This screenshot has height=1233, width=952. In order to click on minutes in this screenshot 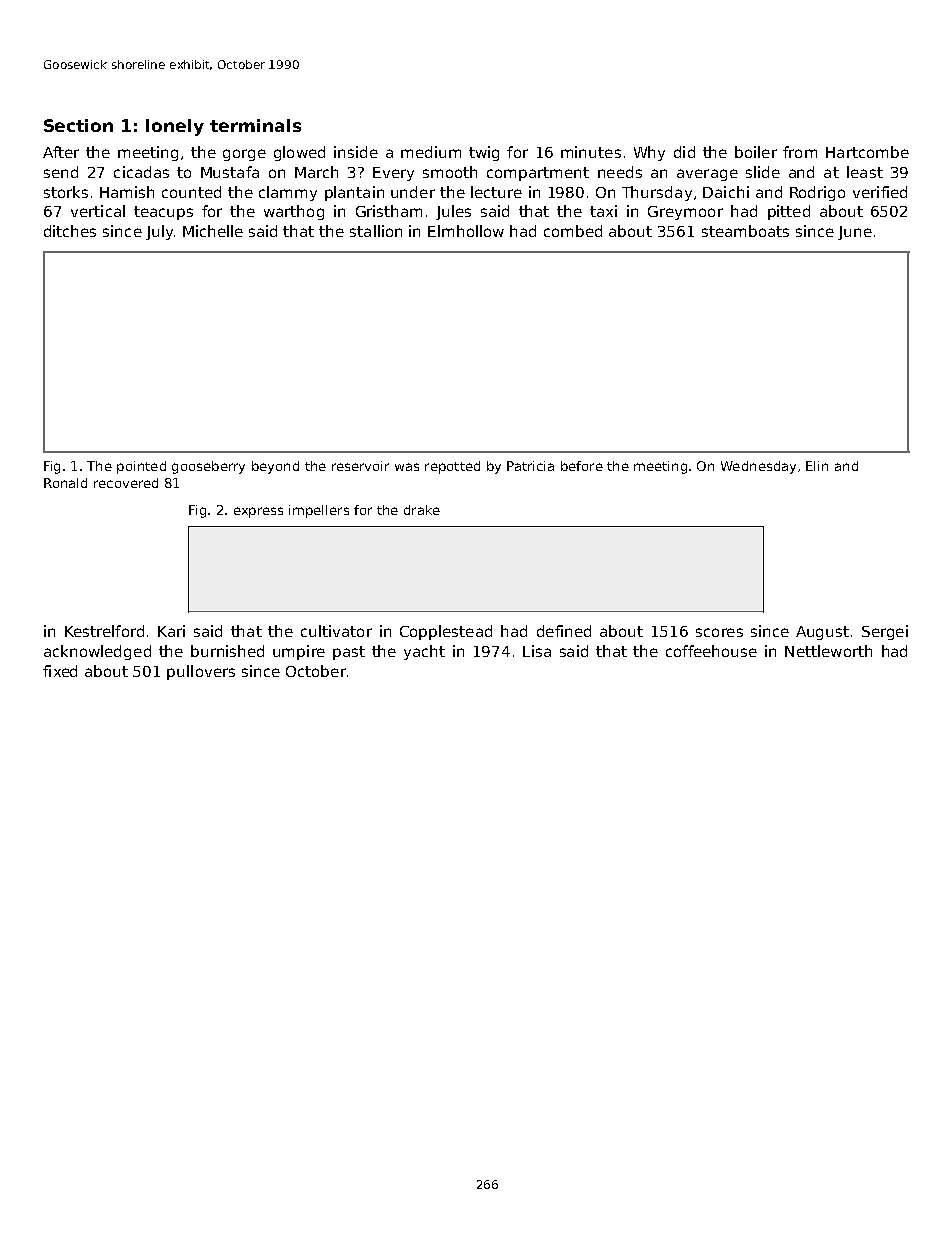, I will do `click(591, 152)`.
